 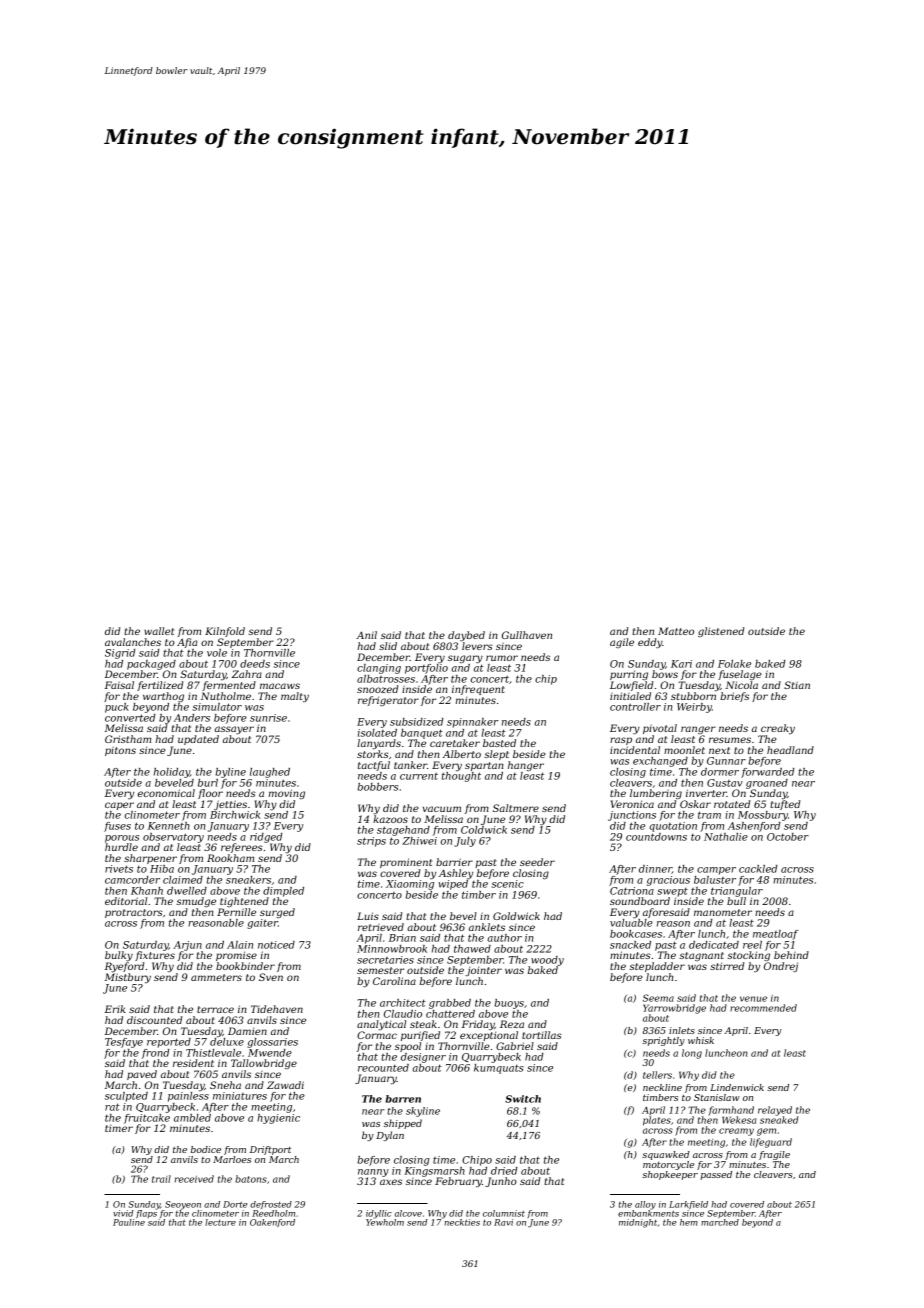 I want to click on Khanh, so click(x=147, y=891).
